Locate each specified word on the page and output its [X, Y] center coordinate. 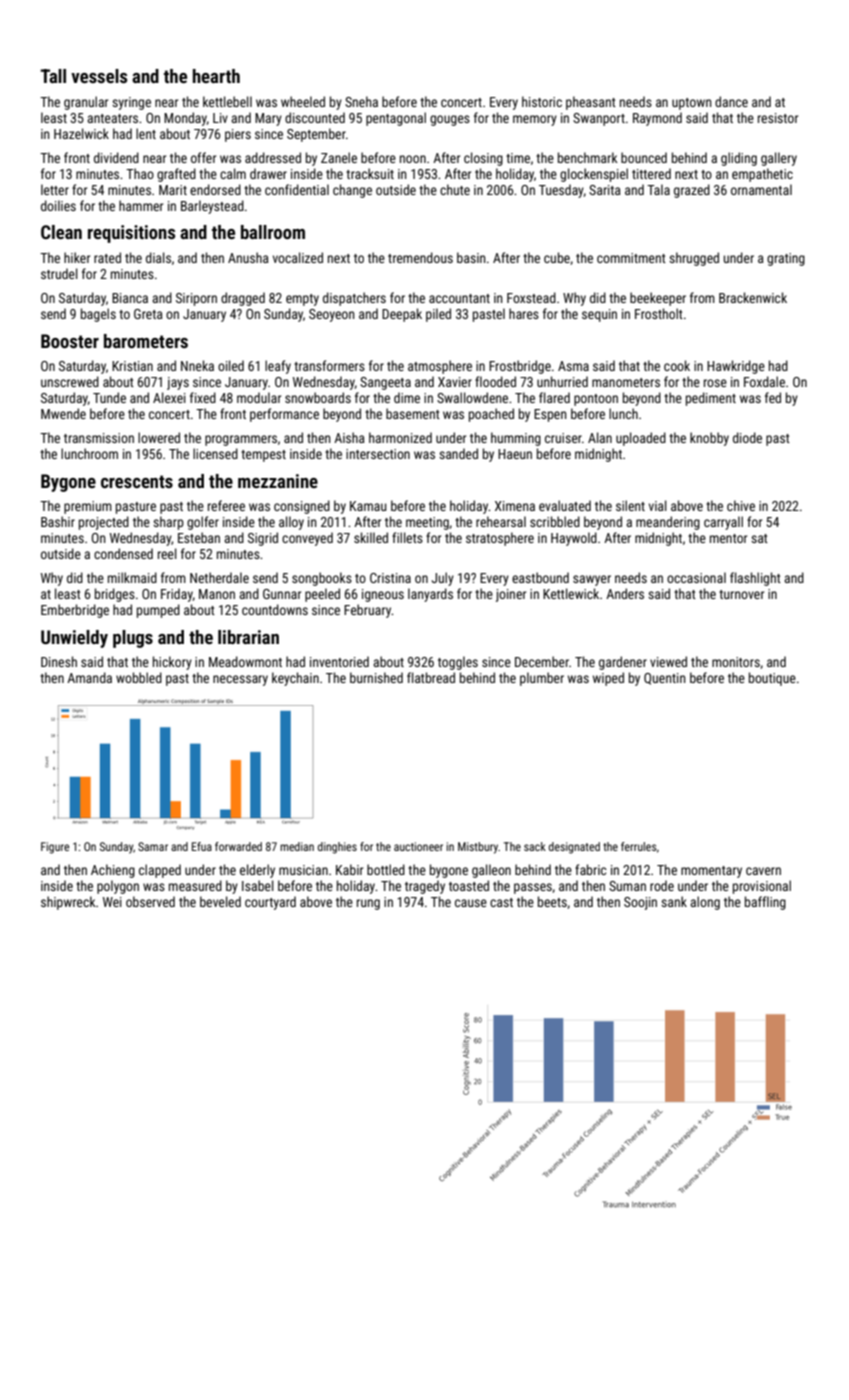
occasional [696, 577]
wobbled [139, 677]
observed [150, 901]
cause [471, 903]
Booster [70, 341]
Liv [220, 118]
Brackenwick [753, 297]
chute [455, 189]
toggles [458, 663]
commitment [631, 258]
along [705, 903]
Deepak [402, 315]
